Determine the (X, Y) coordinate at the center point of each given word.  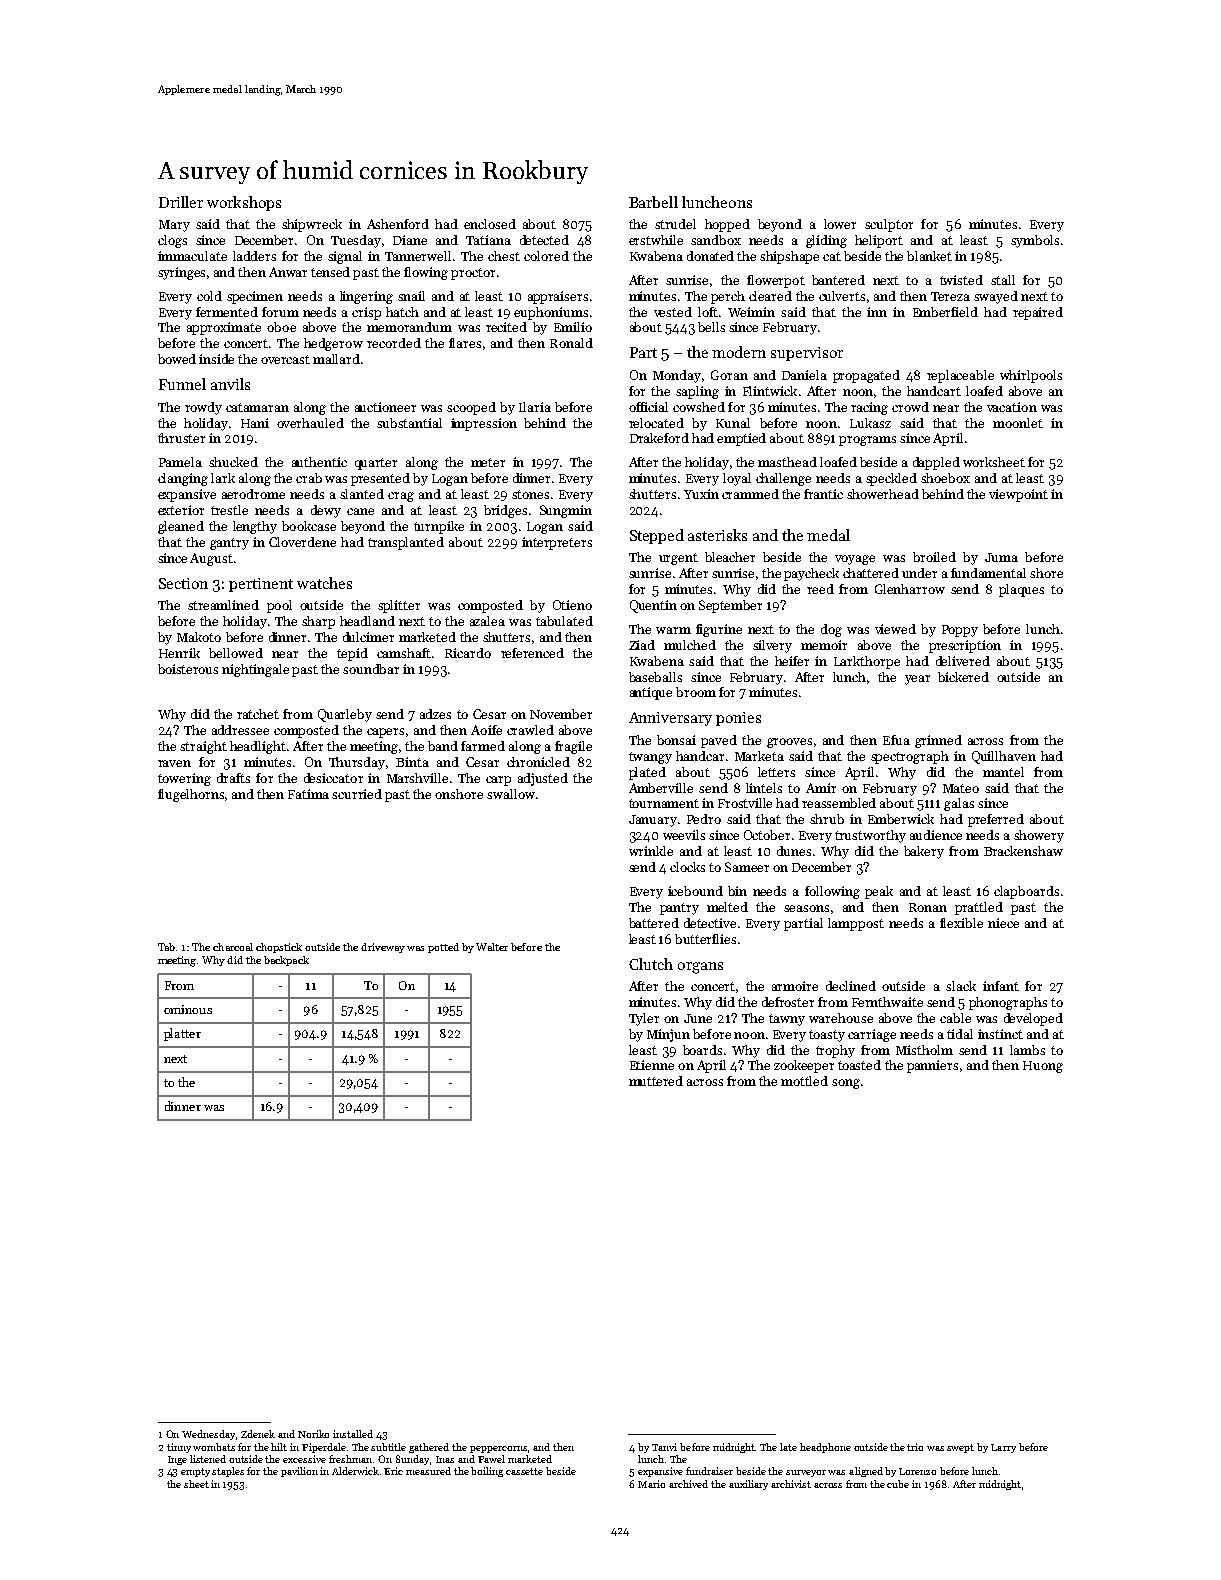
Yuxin (701, 494)
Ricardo (468, 653)
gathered (429, 1448)
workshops (244, 203)
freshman (351, 1459)
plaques (1021, 590)
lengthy (255, 527)
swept (960, 1448)
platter (182, 1034)
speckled (891, 479)
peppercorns (498, 1449)
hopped (727, 225)
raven (174, 763)
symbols (1035, 241)
